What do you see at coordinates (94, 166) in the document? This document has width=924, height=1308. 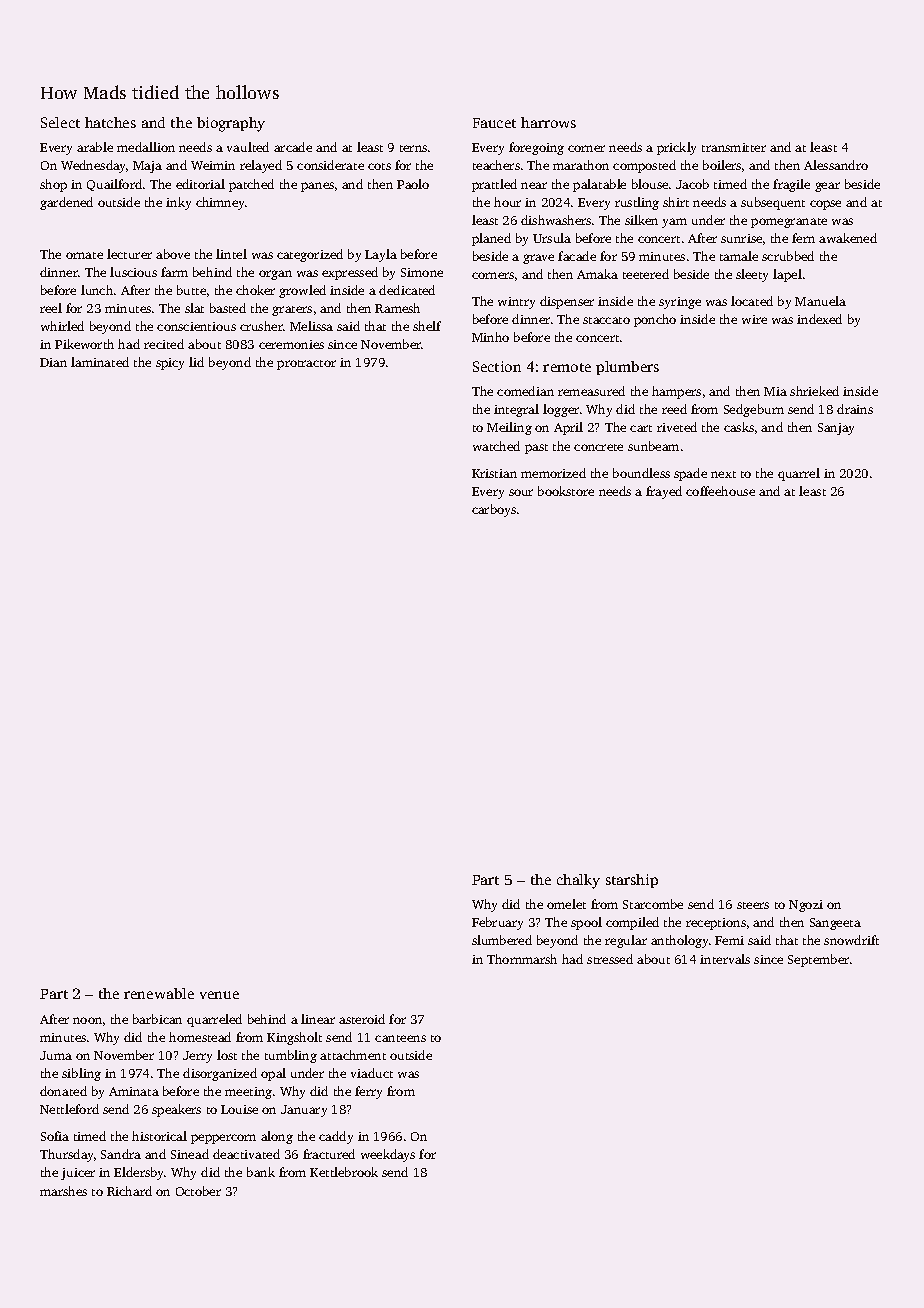 I see `Wednesday` at bounding box center [94, 166].
